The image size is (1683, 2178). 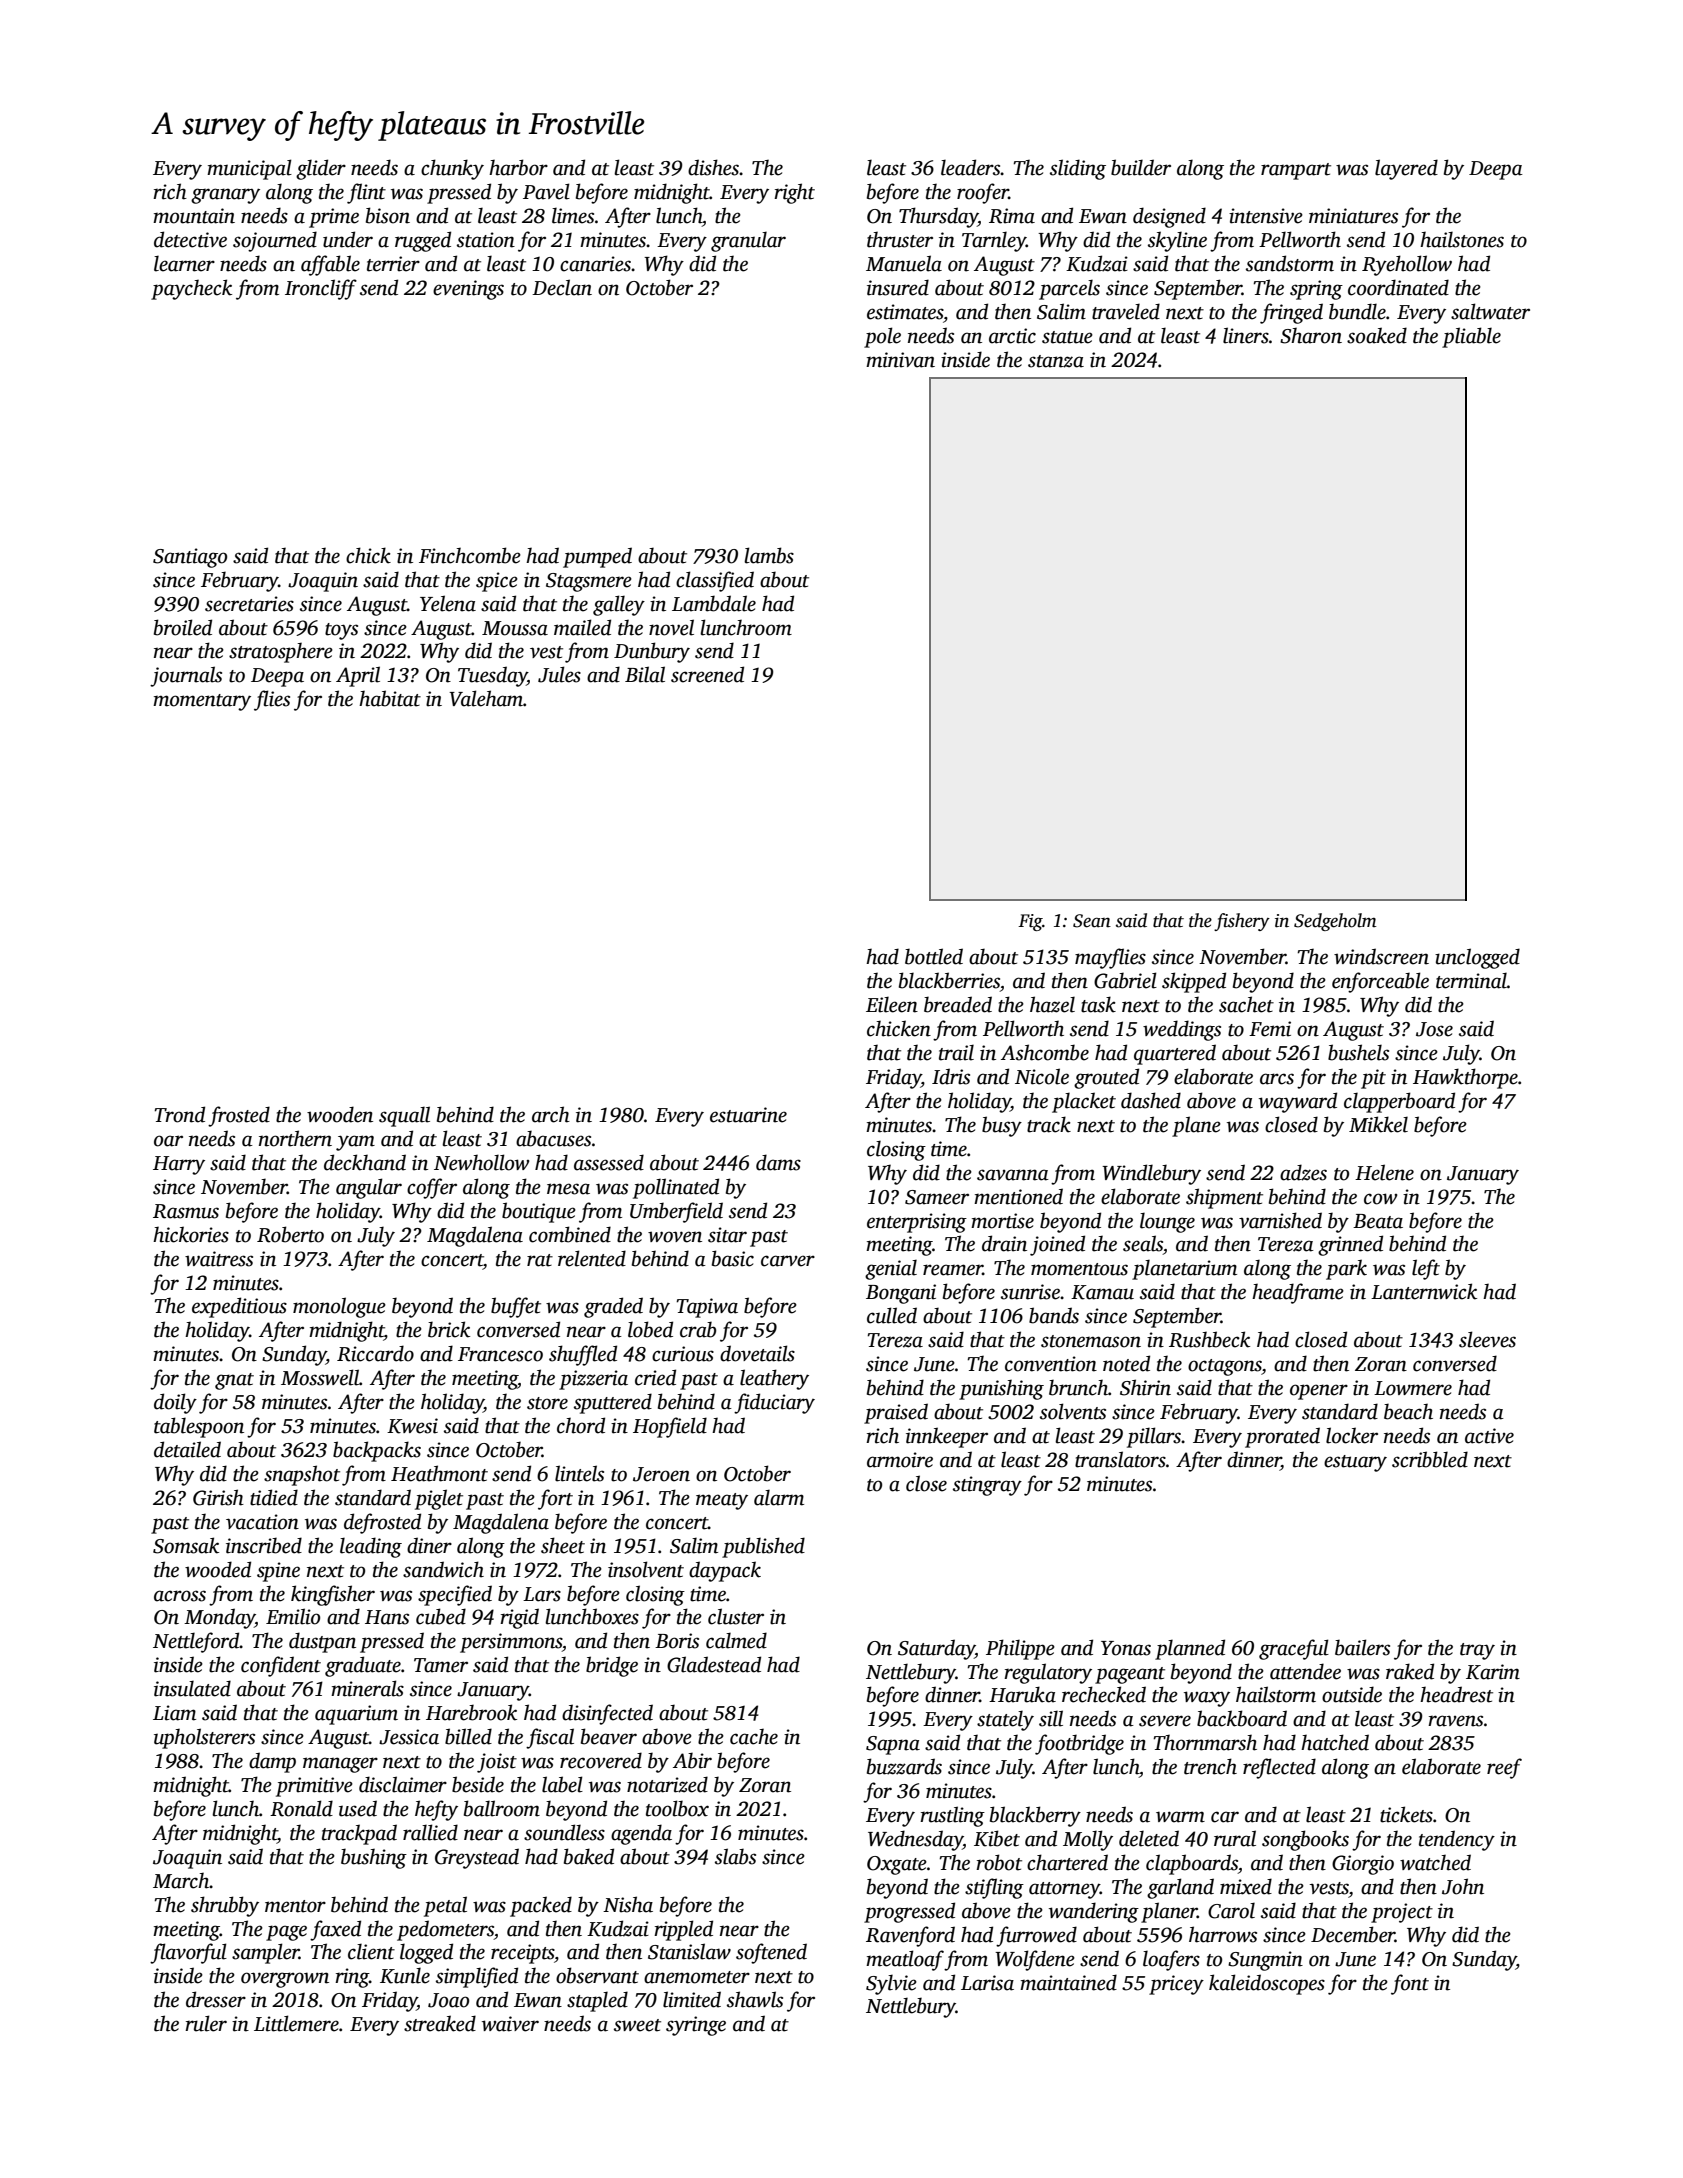 I want to click on builder, so click(x=1141, y=167).
